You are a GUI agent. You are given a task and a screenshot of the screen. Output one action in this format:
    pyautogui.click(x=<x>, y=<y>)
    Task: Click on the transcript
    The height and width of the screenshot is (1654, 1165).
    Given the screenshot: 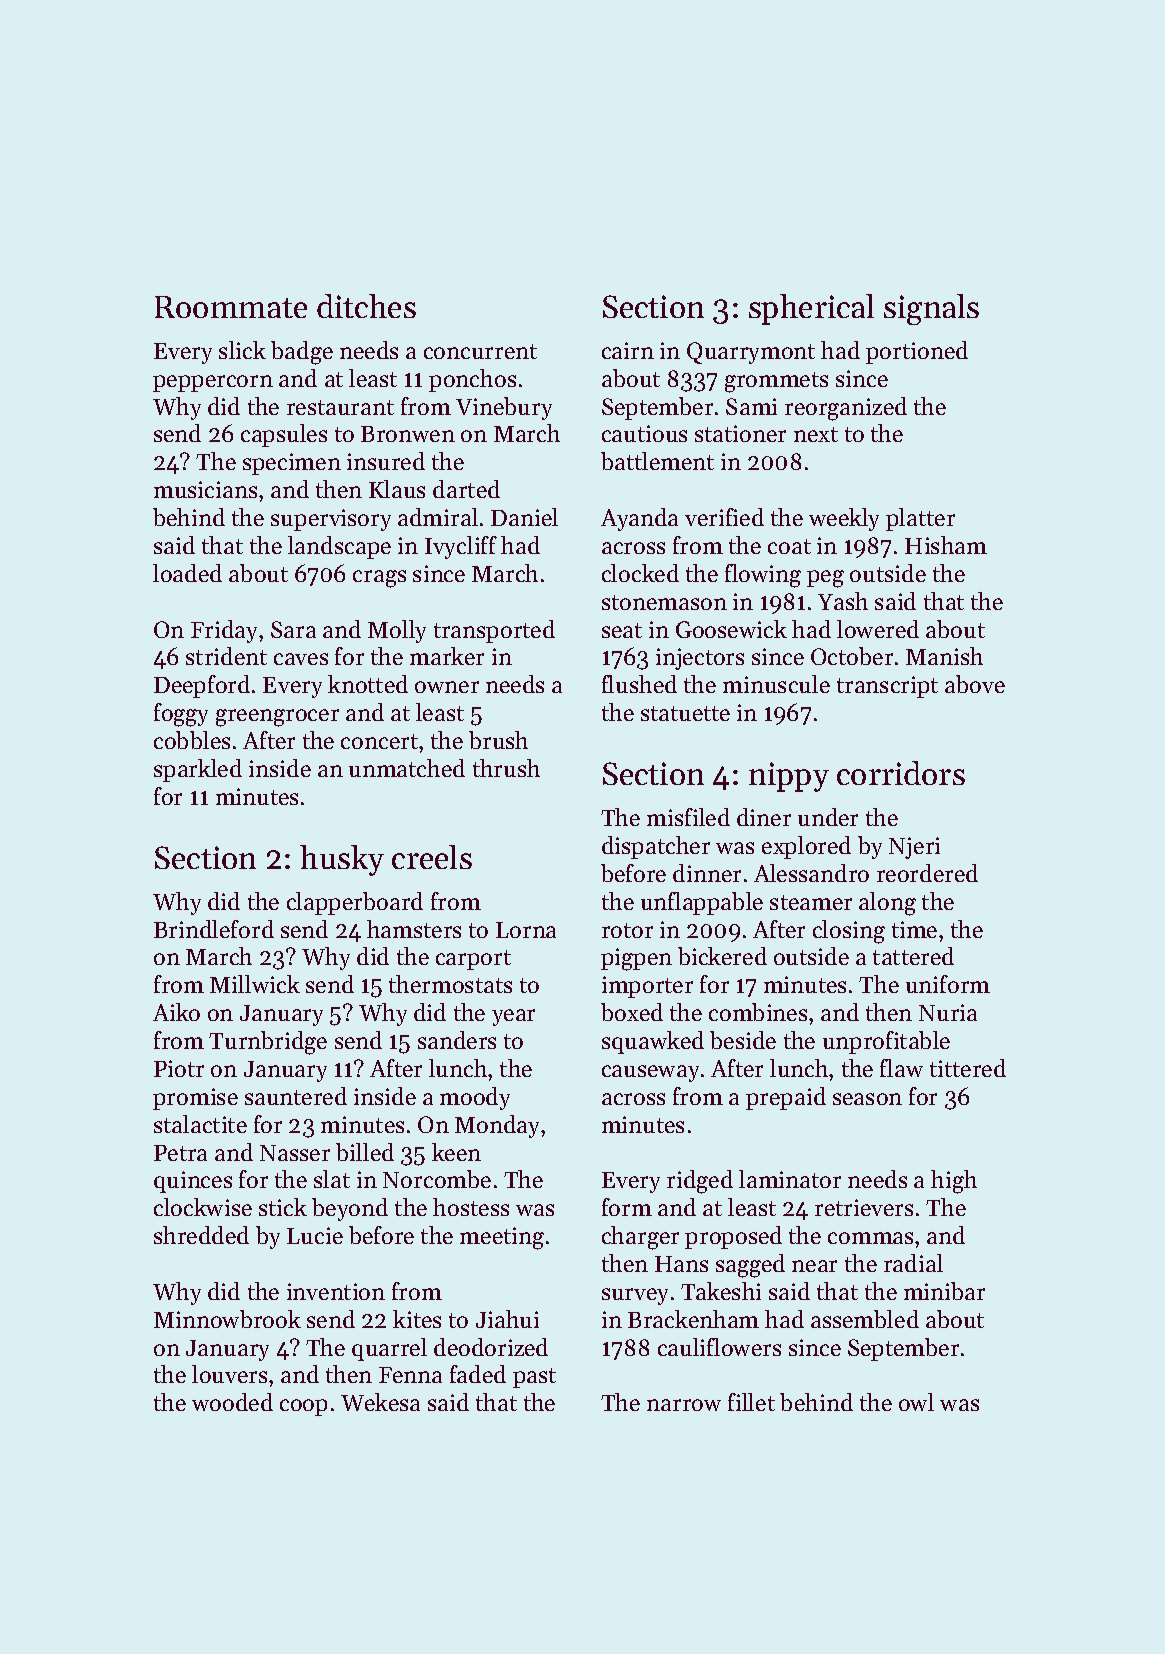 What is the action you would take?
    pyautogui.click(x=887, y=687)
